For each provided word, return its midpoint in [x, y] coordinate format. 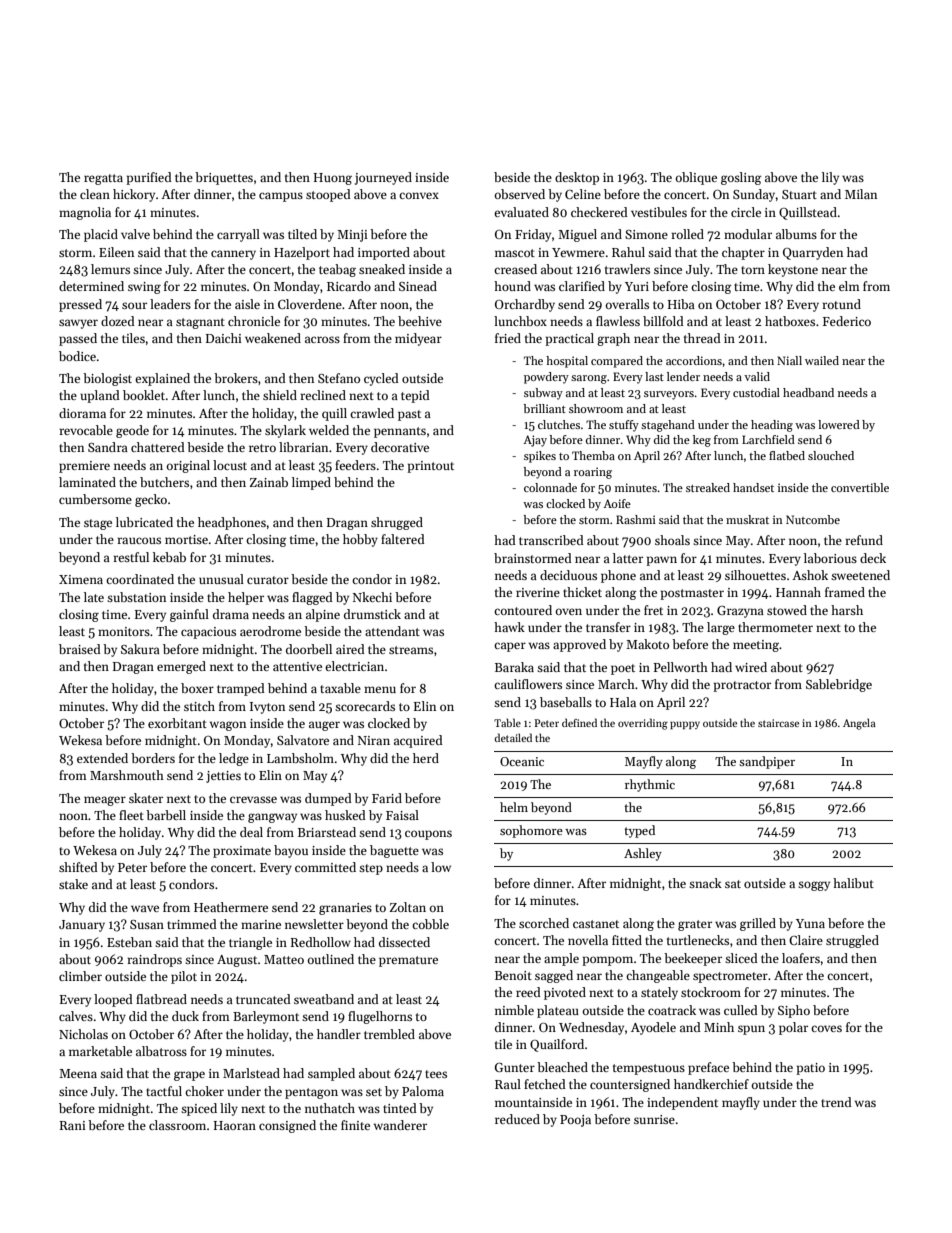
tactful [164, 1091]
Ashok [810, 575]
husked [345, 815]
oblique [696, 178]
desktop [577, 178]
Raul [508, 1084]
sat [733, 884]
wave [145, 908]
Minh [719, 1027]
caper [510, 647]
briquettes [224, 178]
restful [131, 557]
